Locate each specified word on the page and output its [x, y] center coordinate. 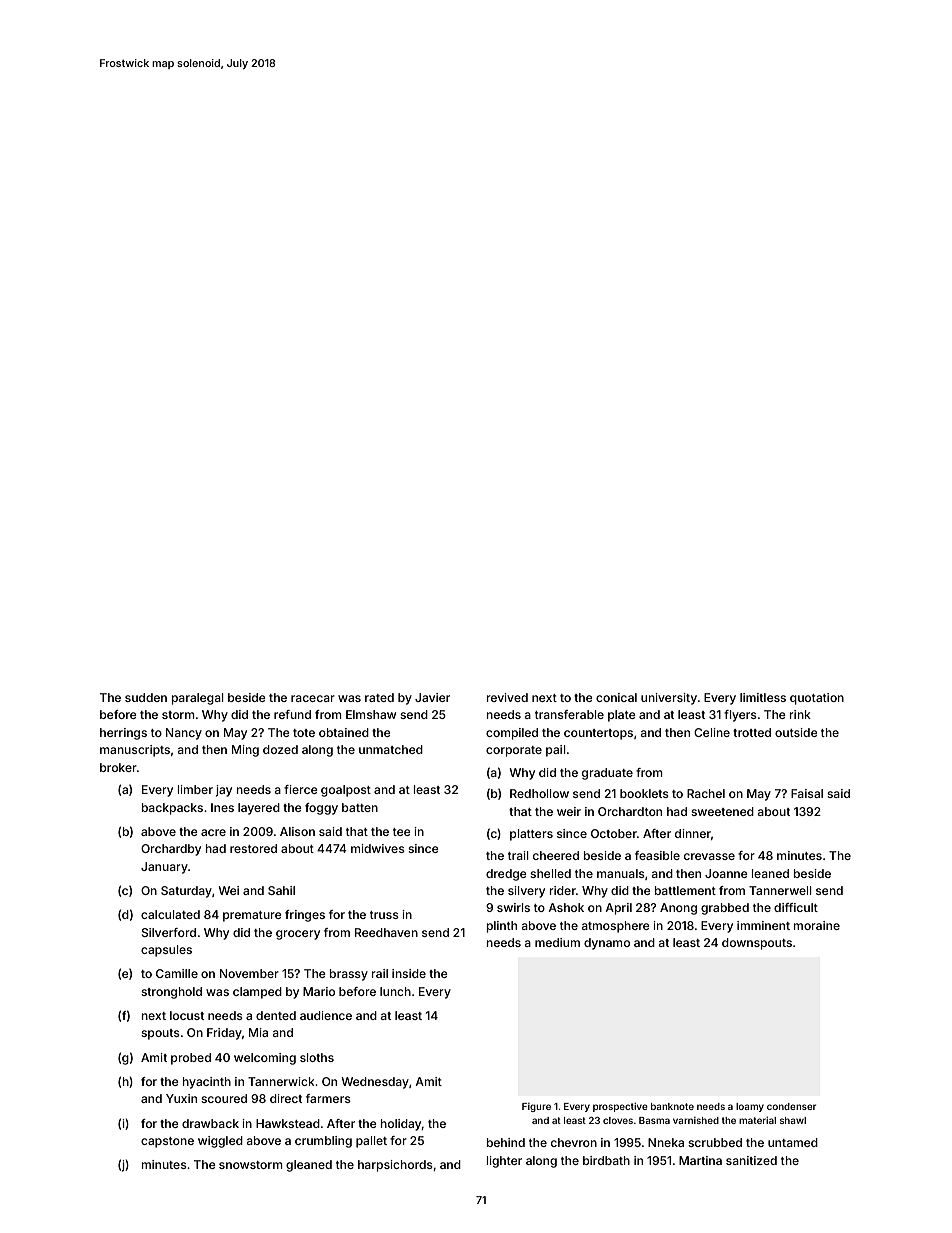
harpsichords [395, 1166]
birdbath [606, 1160]
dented [276, 1015]
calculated [170, 914]
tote [304, 733]
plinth [502, 927]
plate [622, 716]
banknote [672, 1106]
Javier [432, 697]
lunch [395, 991]
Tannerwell [780, 890]
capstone [167, 1142]
